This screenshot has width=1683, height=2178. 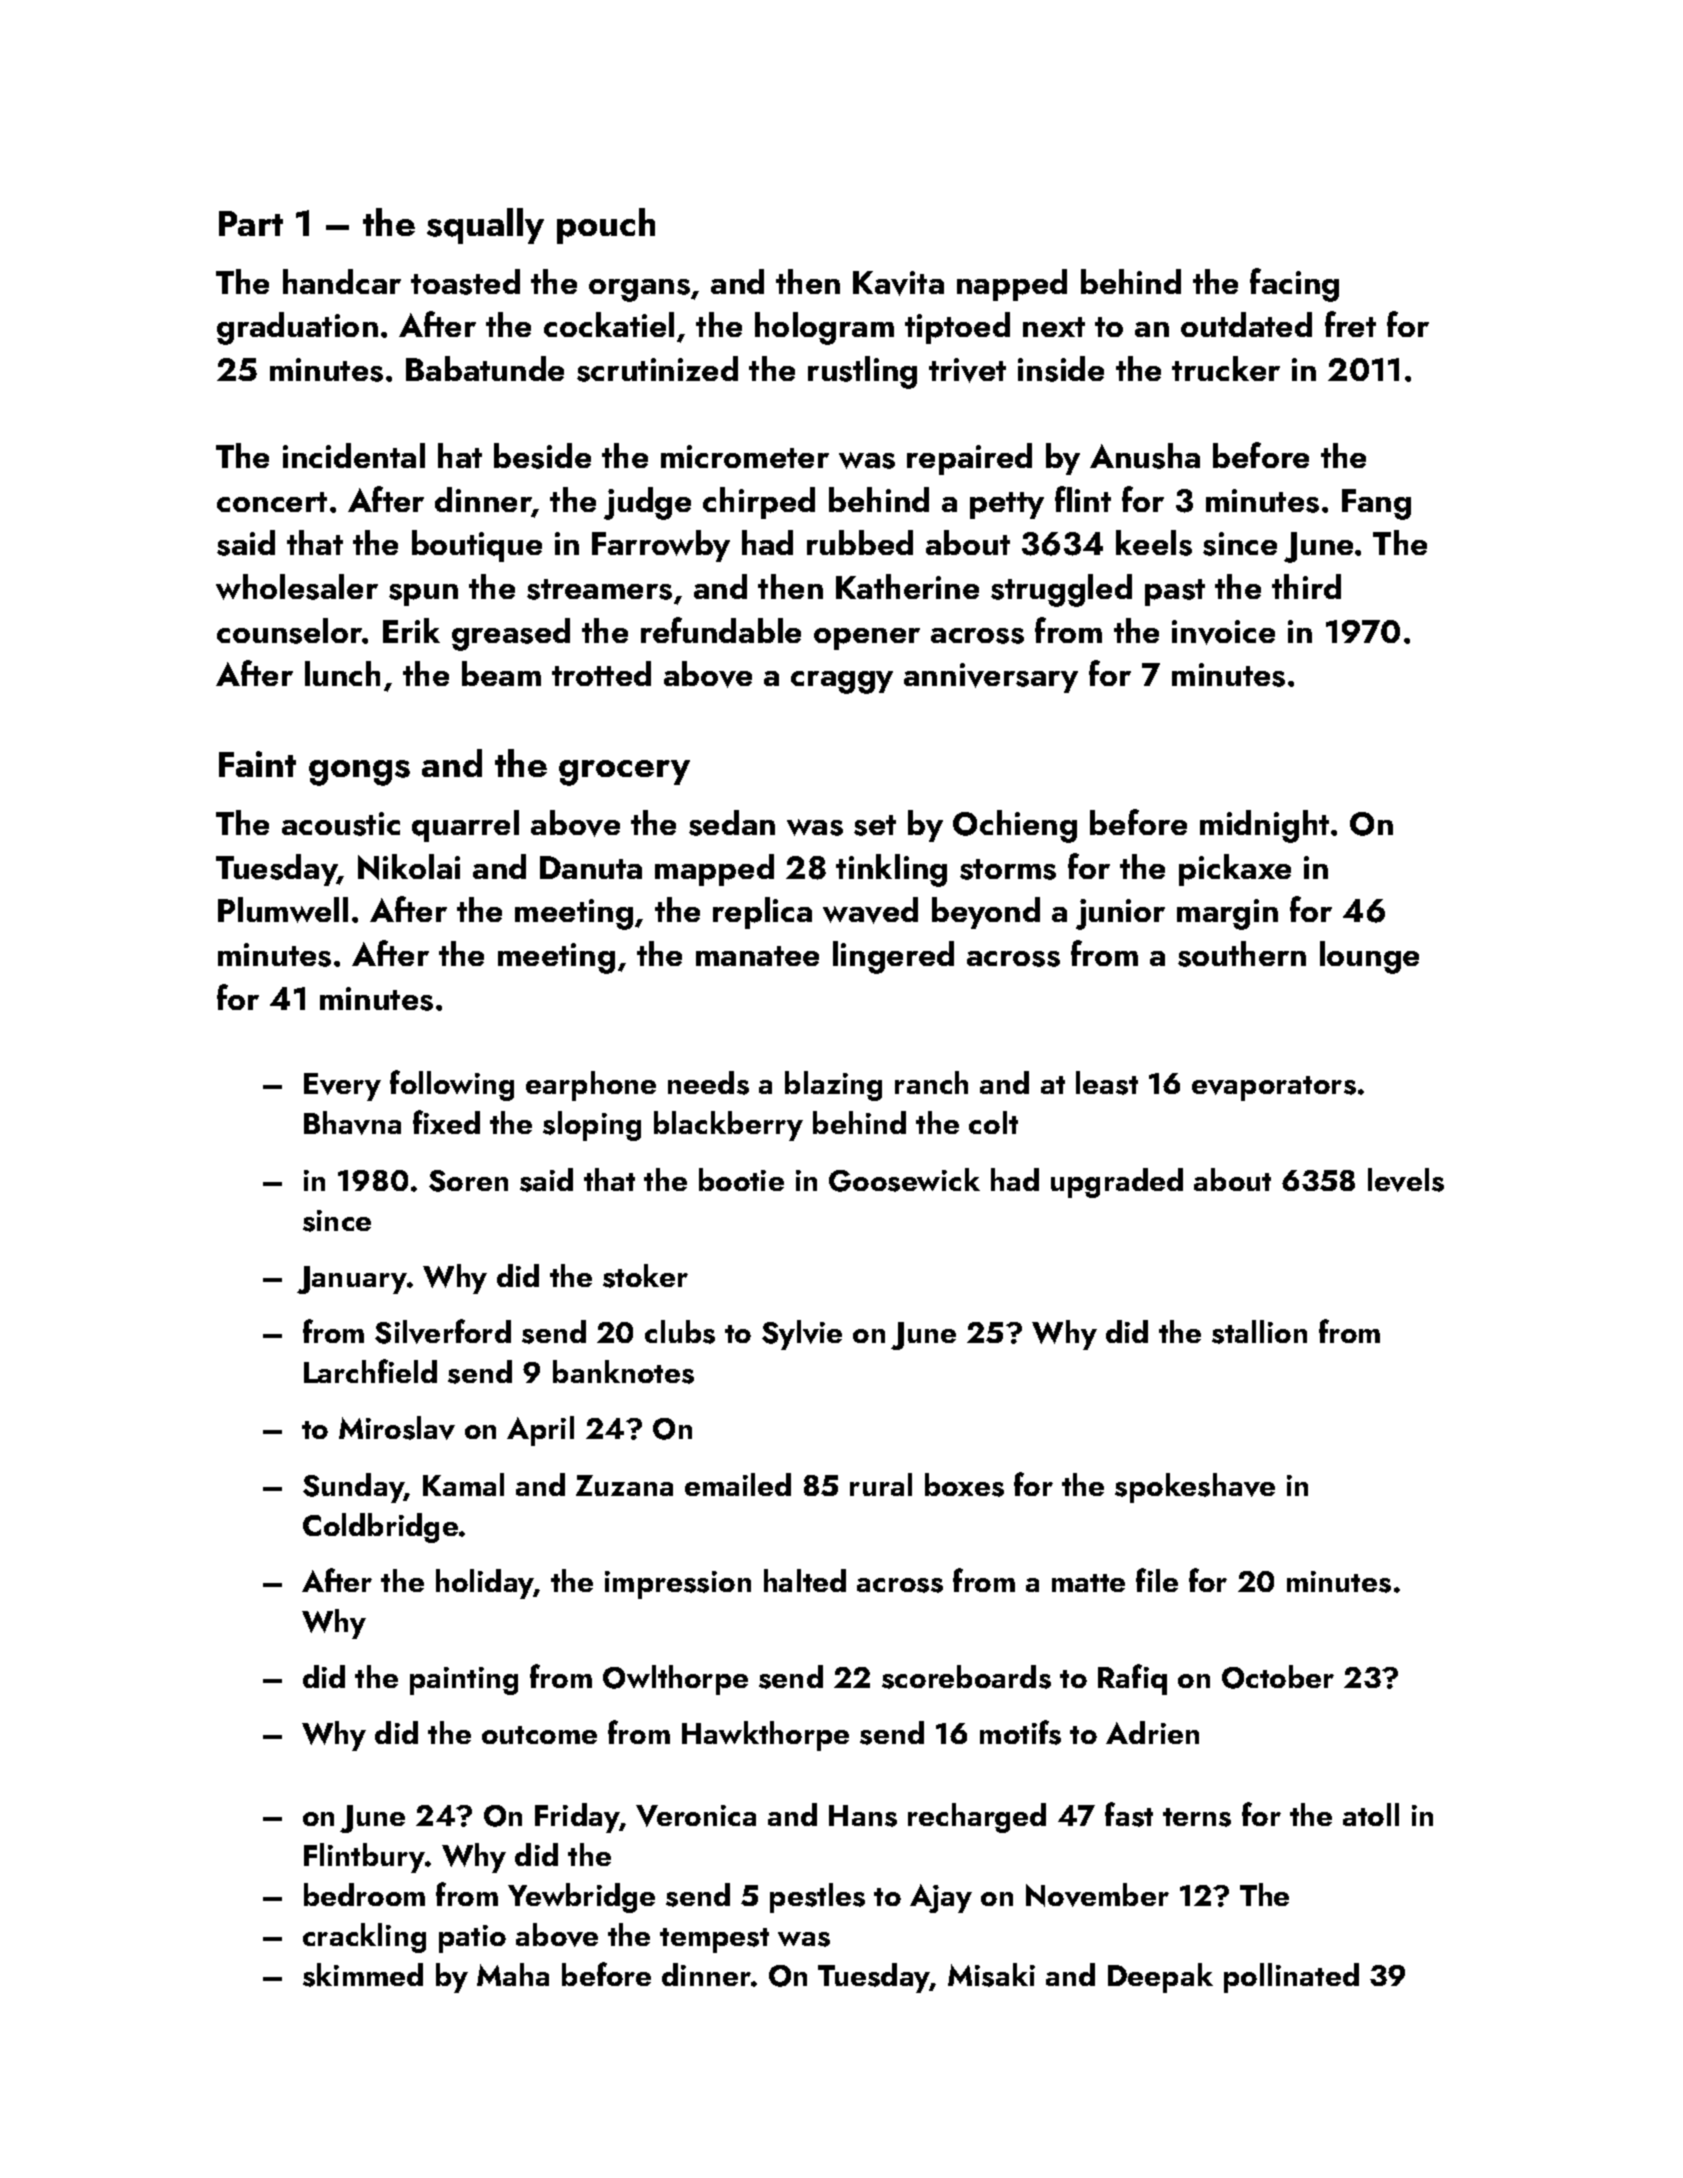 I want to click on beside, so click(x=542, y=456).
